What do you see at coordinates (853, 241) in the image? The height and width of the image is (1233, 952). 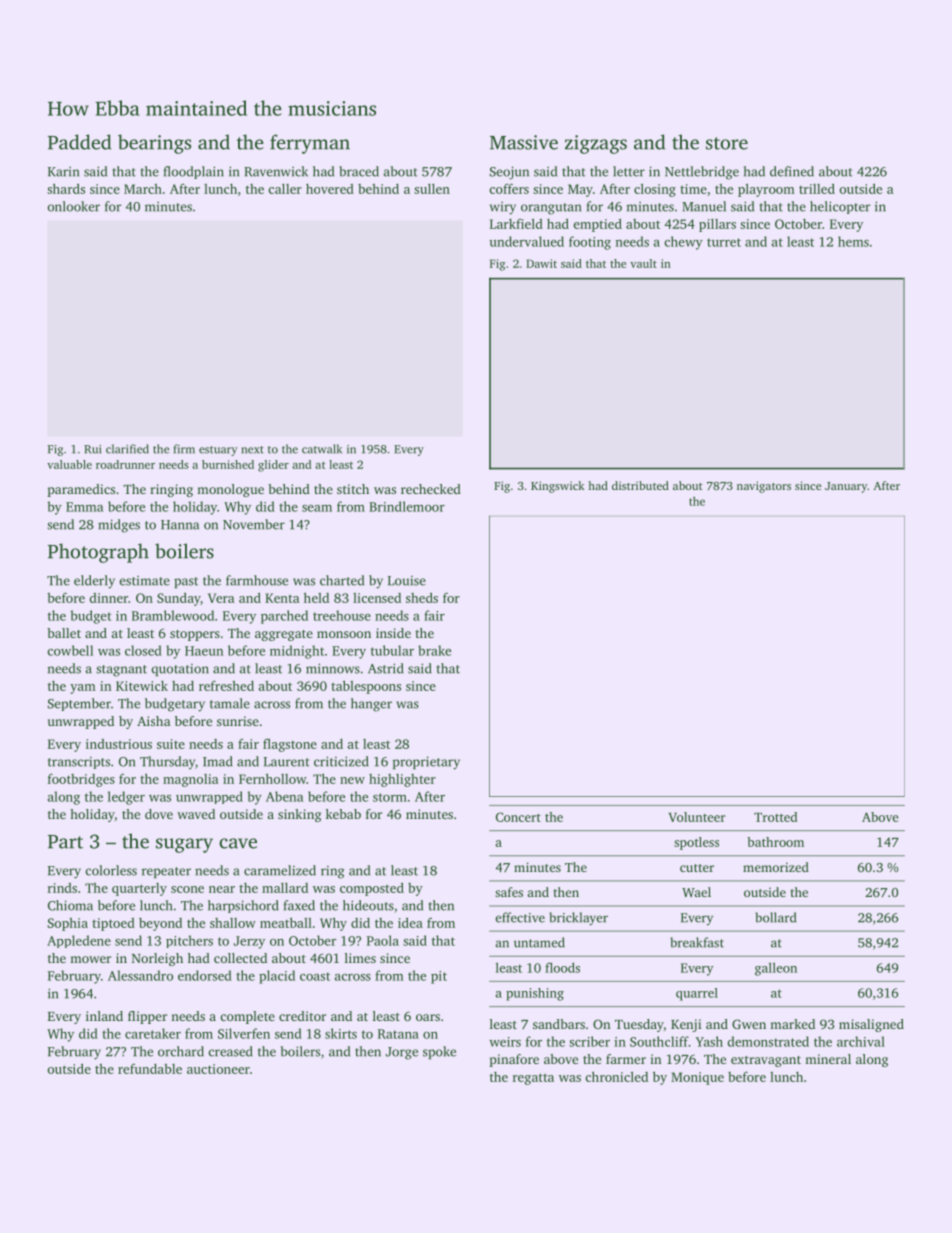 I see `hems` at bounding box center [853, 241].
